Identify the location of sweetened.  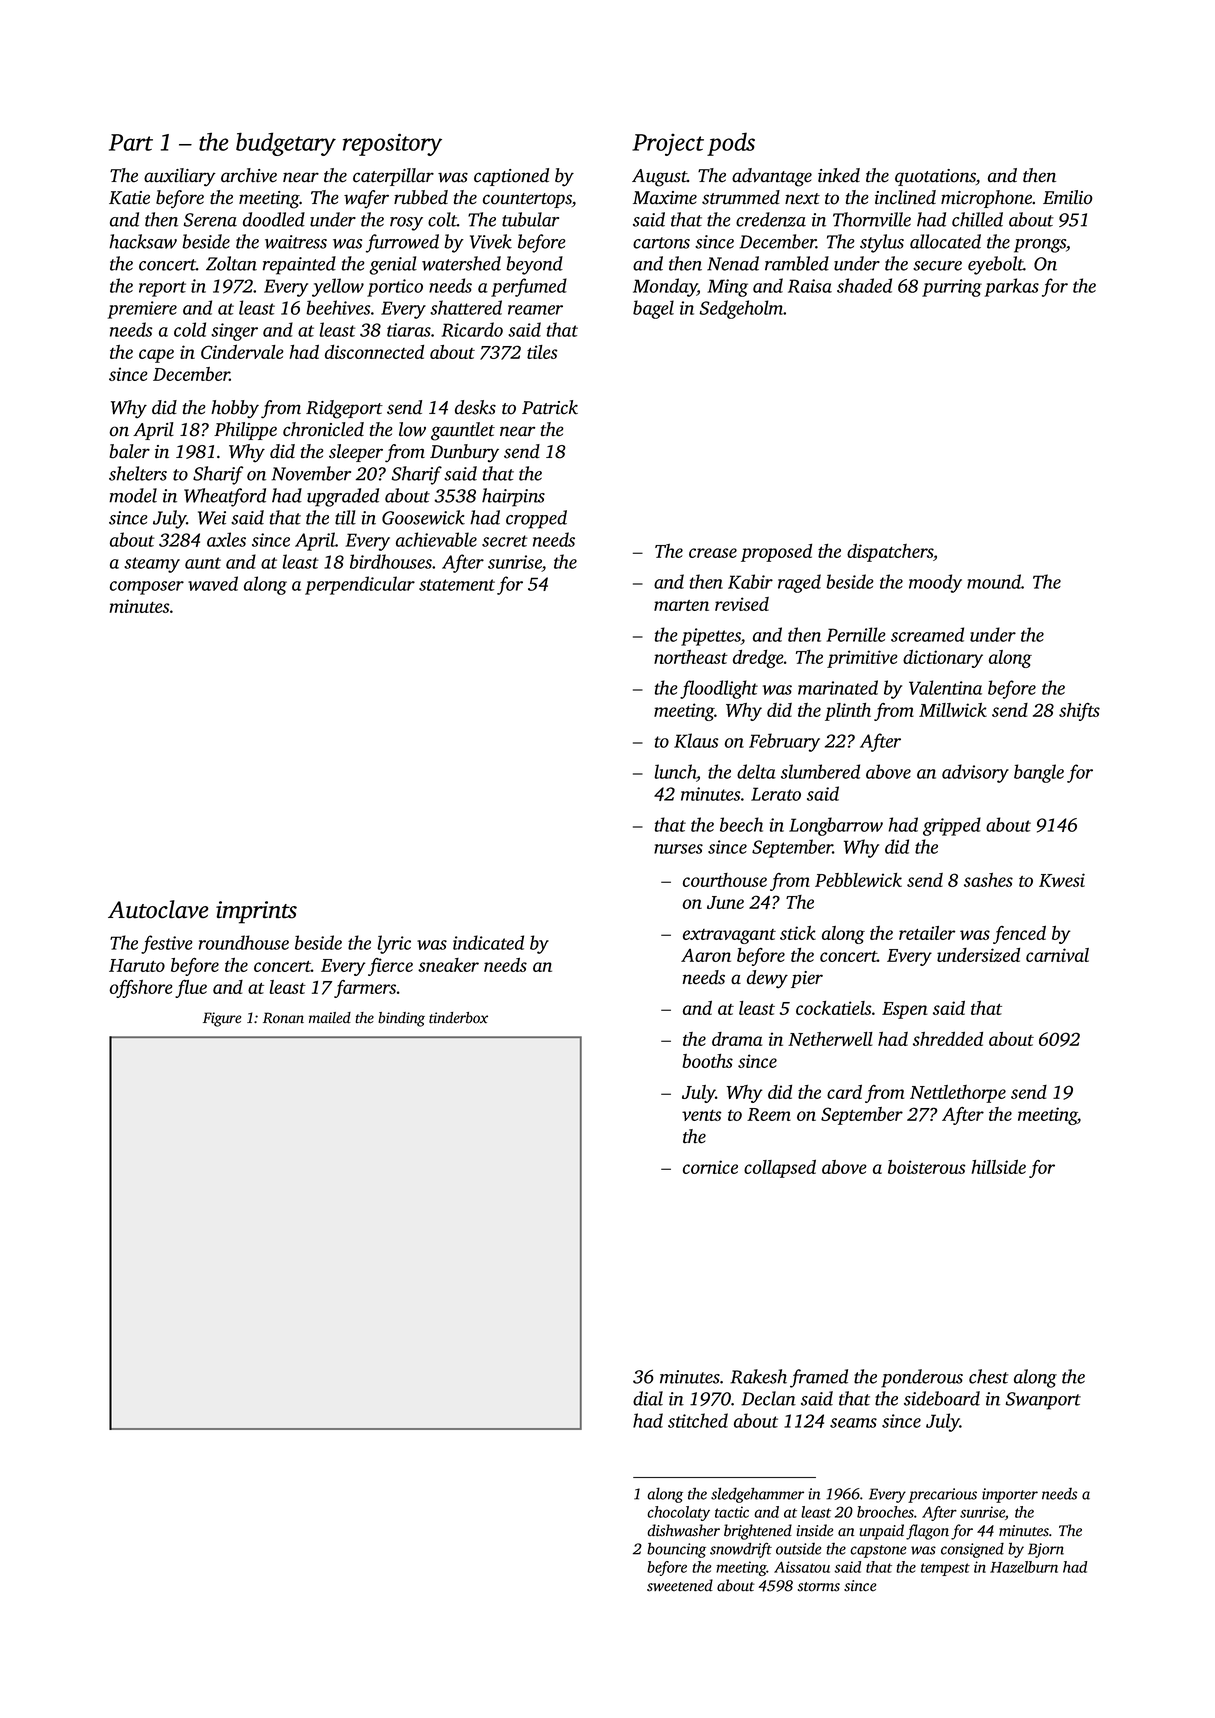
(680, 1585).
